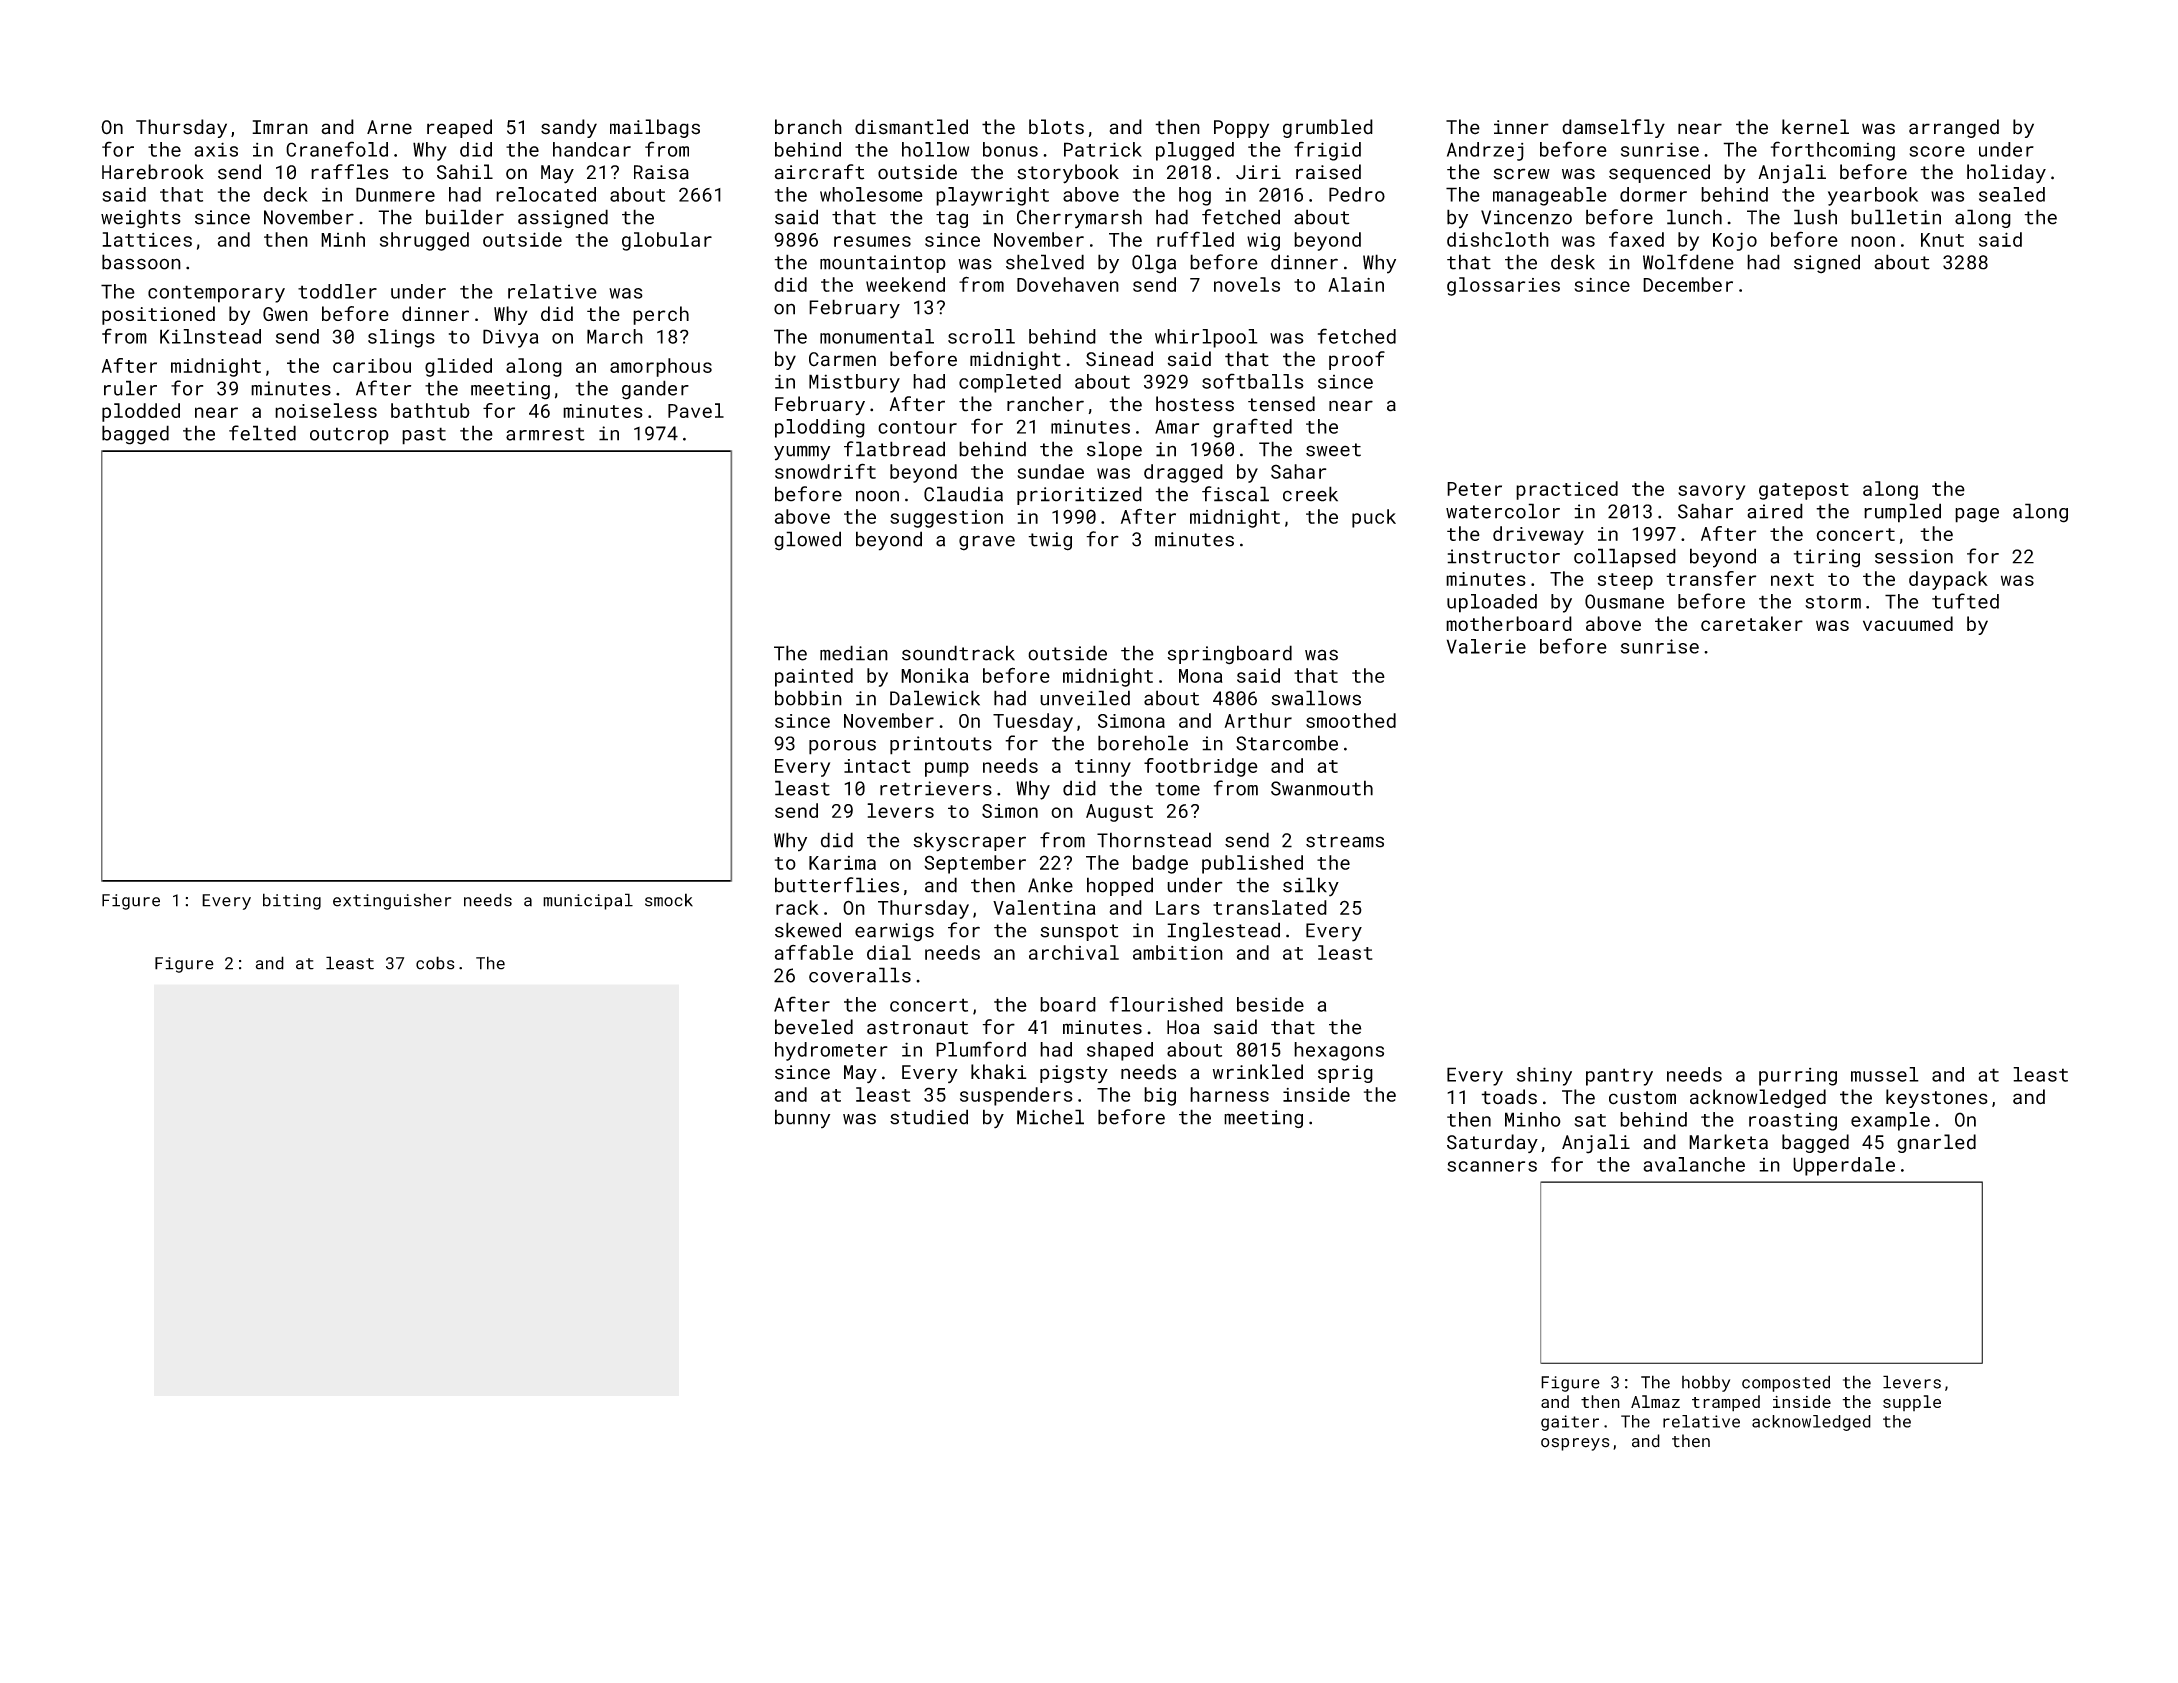 The image size is (2178, 1683). What do you see at coordinates (1311, 887) in the screenshot?
I see `silky` at bounding box center [1311, 887].
